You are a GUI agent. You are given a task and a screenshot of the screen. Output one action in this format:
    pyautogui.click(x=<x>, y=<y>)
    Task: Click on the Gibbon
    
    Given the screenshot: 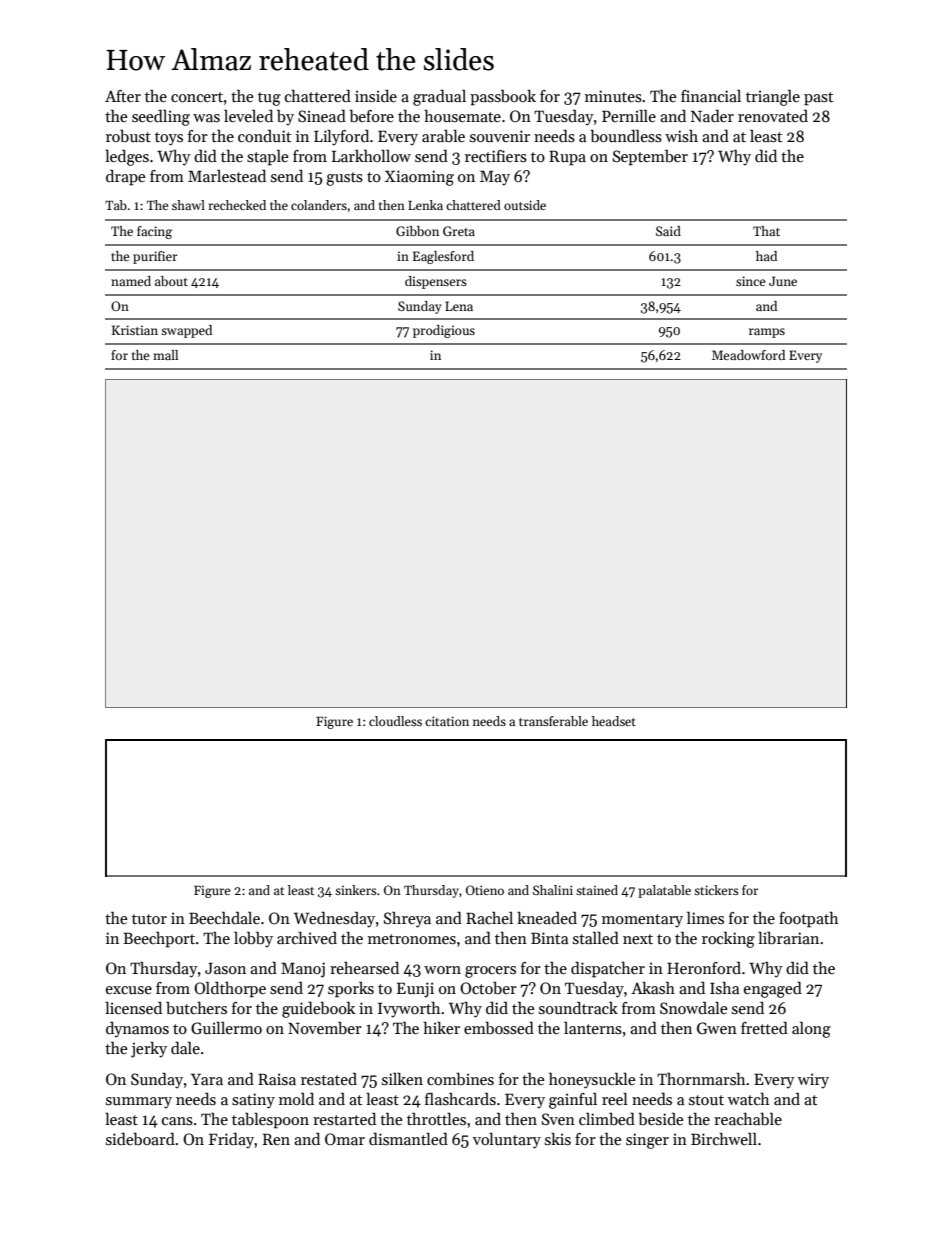 What is the action you would take?
    pyautogui.click(x=417, y=231)
